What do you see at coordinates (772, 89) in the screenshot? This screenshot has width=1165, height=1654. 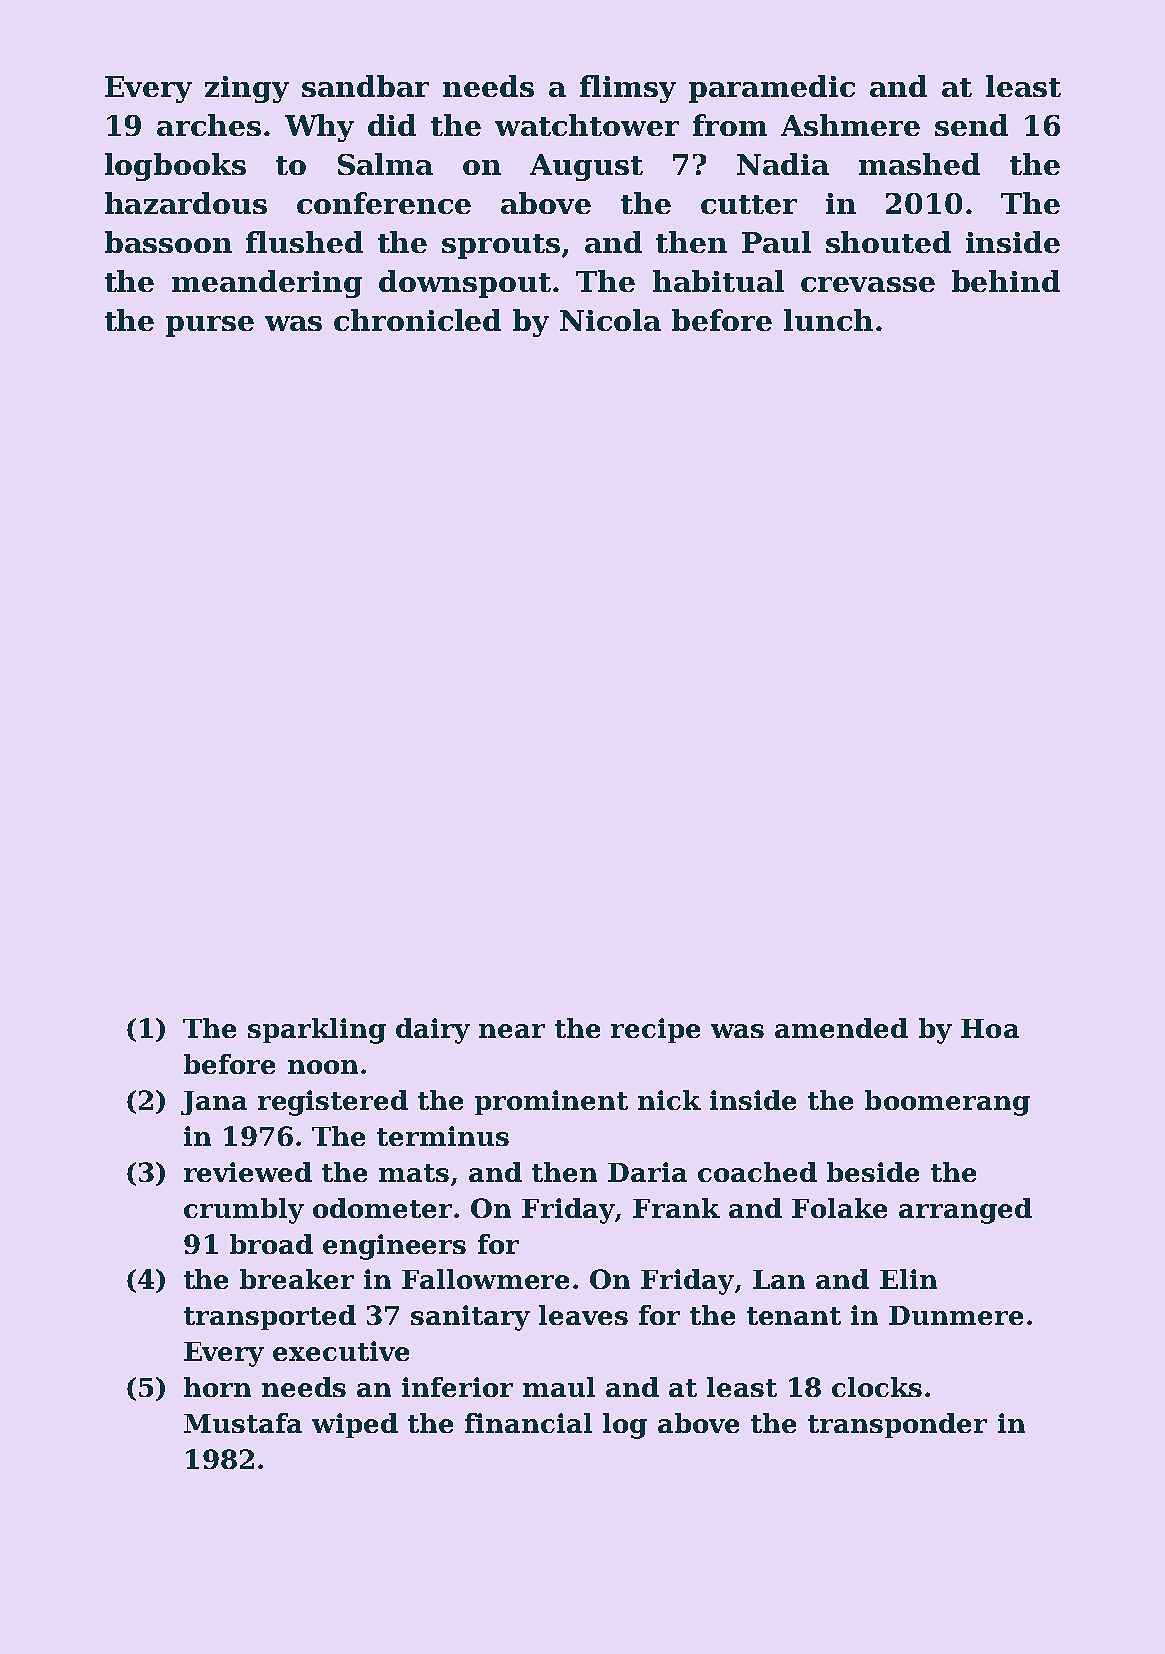 I see `paramedic` at bounding box center [772, 89].
